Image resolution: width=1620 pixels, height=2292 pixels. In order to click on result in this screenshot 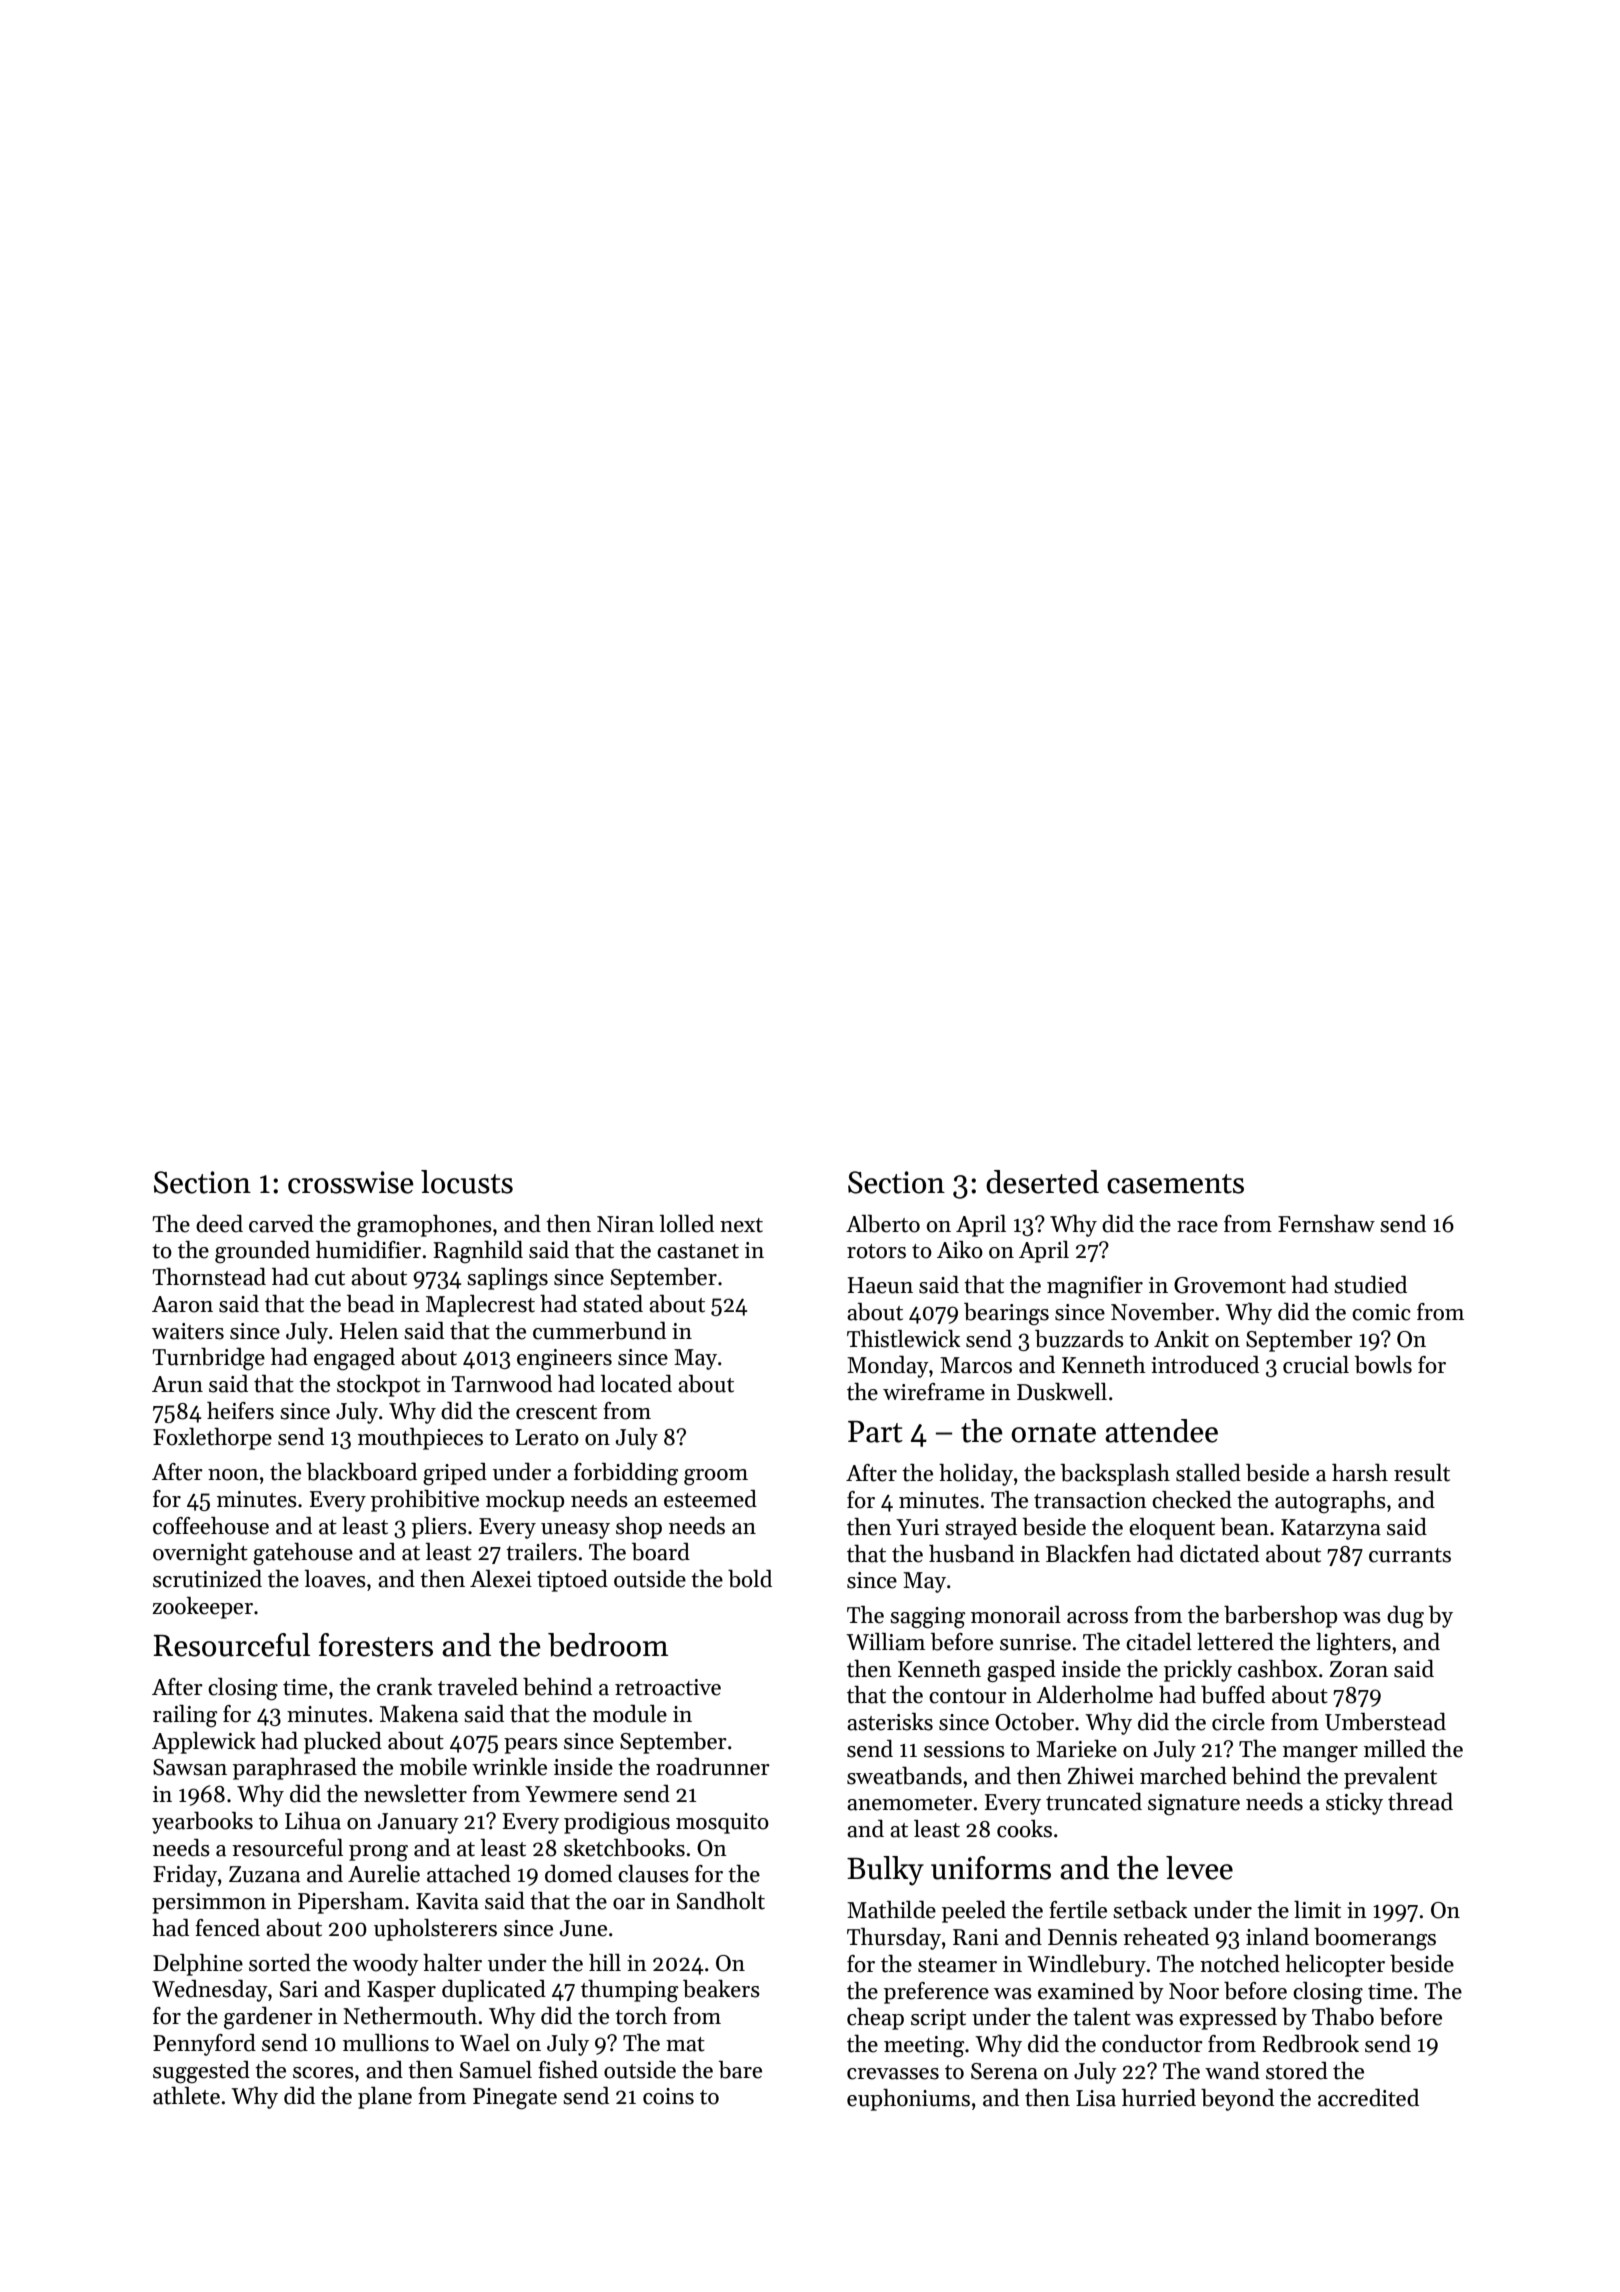, I will do `click(1422, 1473)`.
